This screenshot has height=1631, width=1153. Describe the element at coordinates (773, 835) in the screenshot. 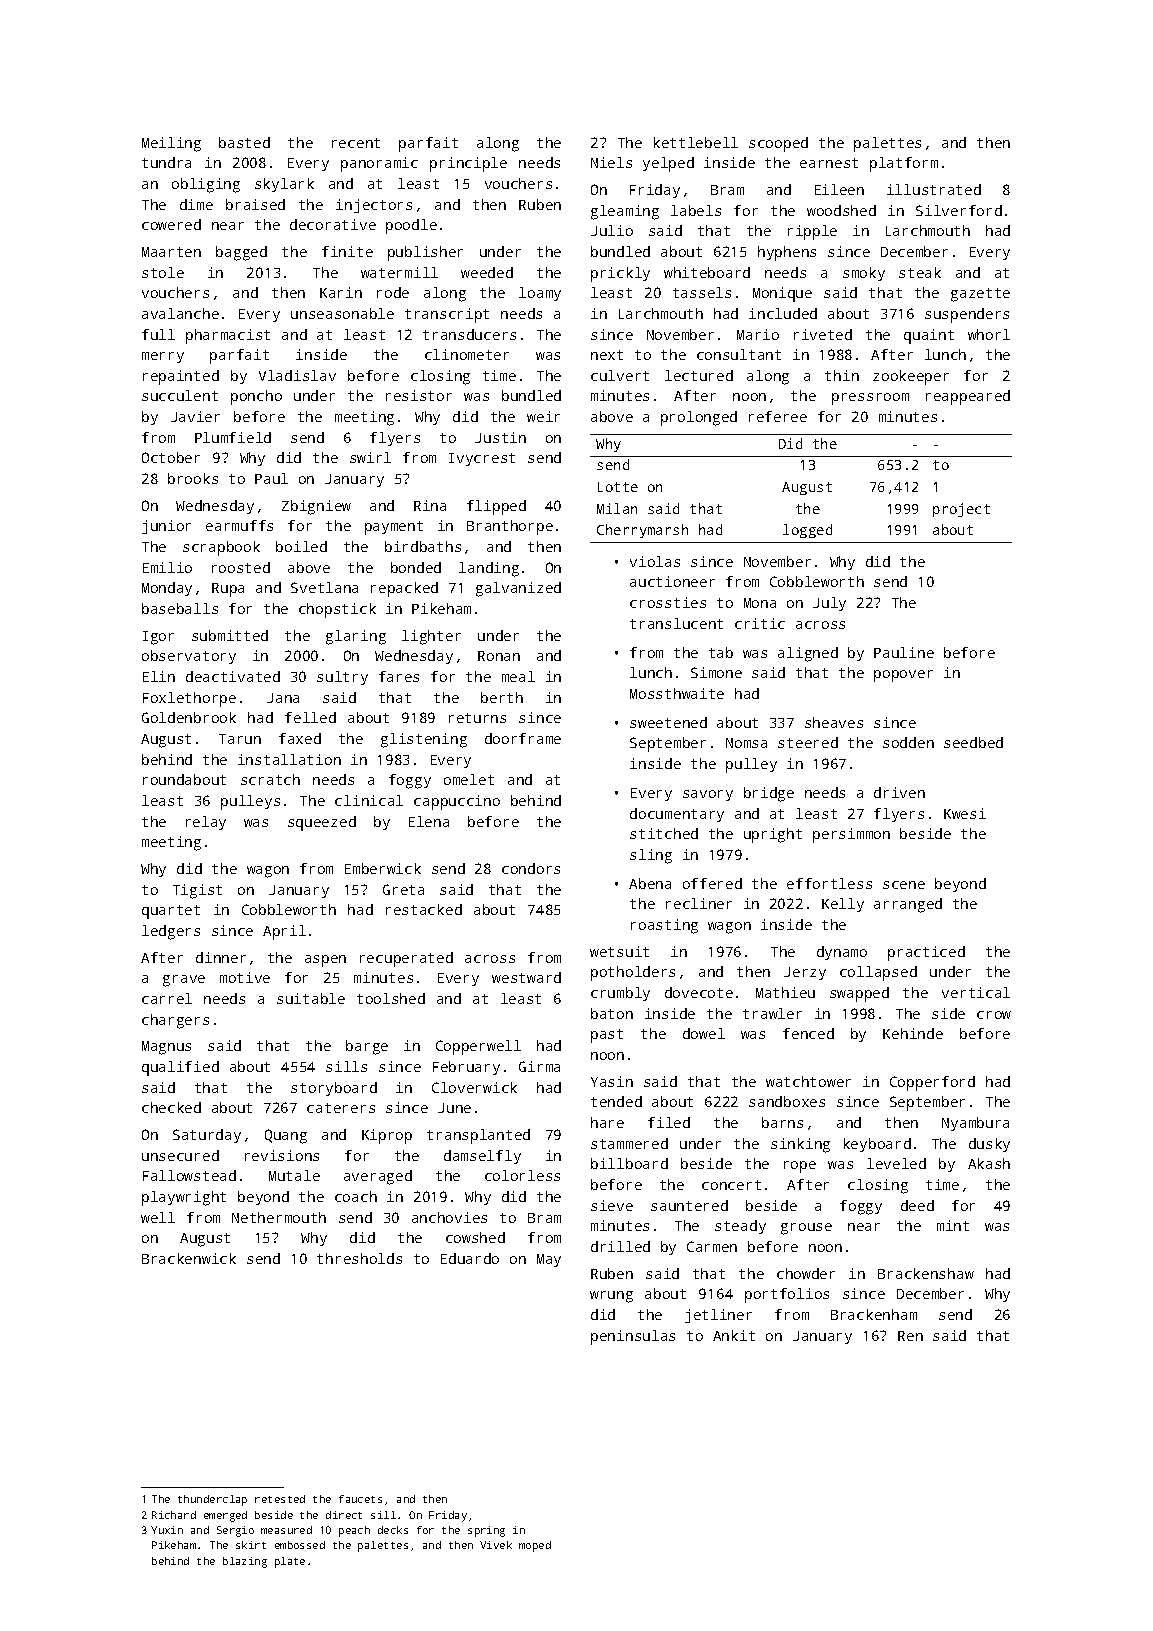

I see `upright` at that location.
